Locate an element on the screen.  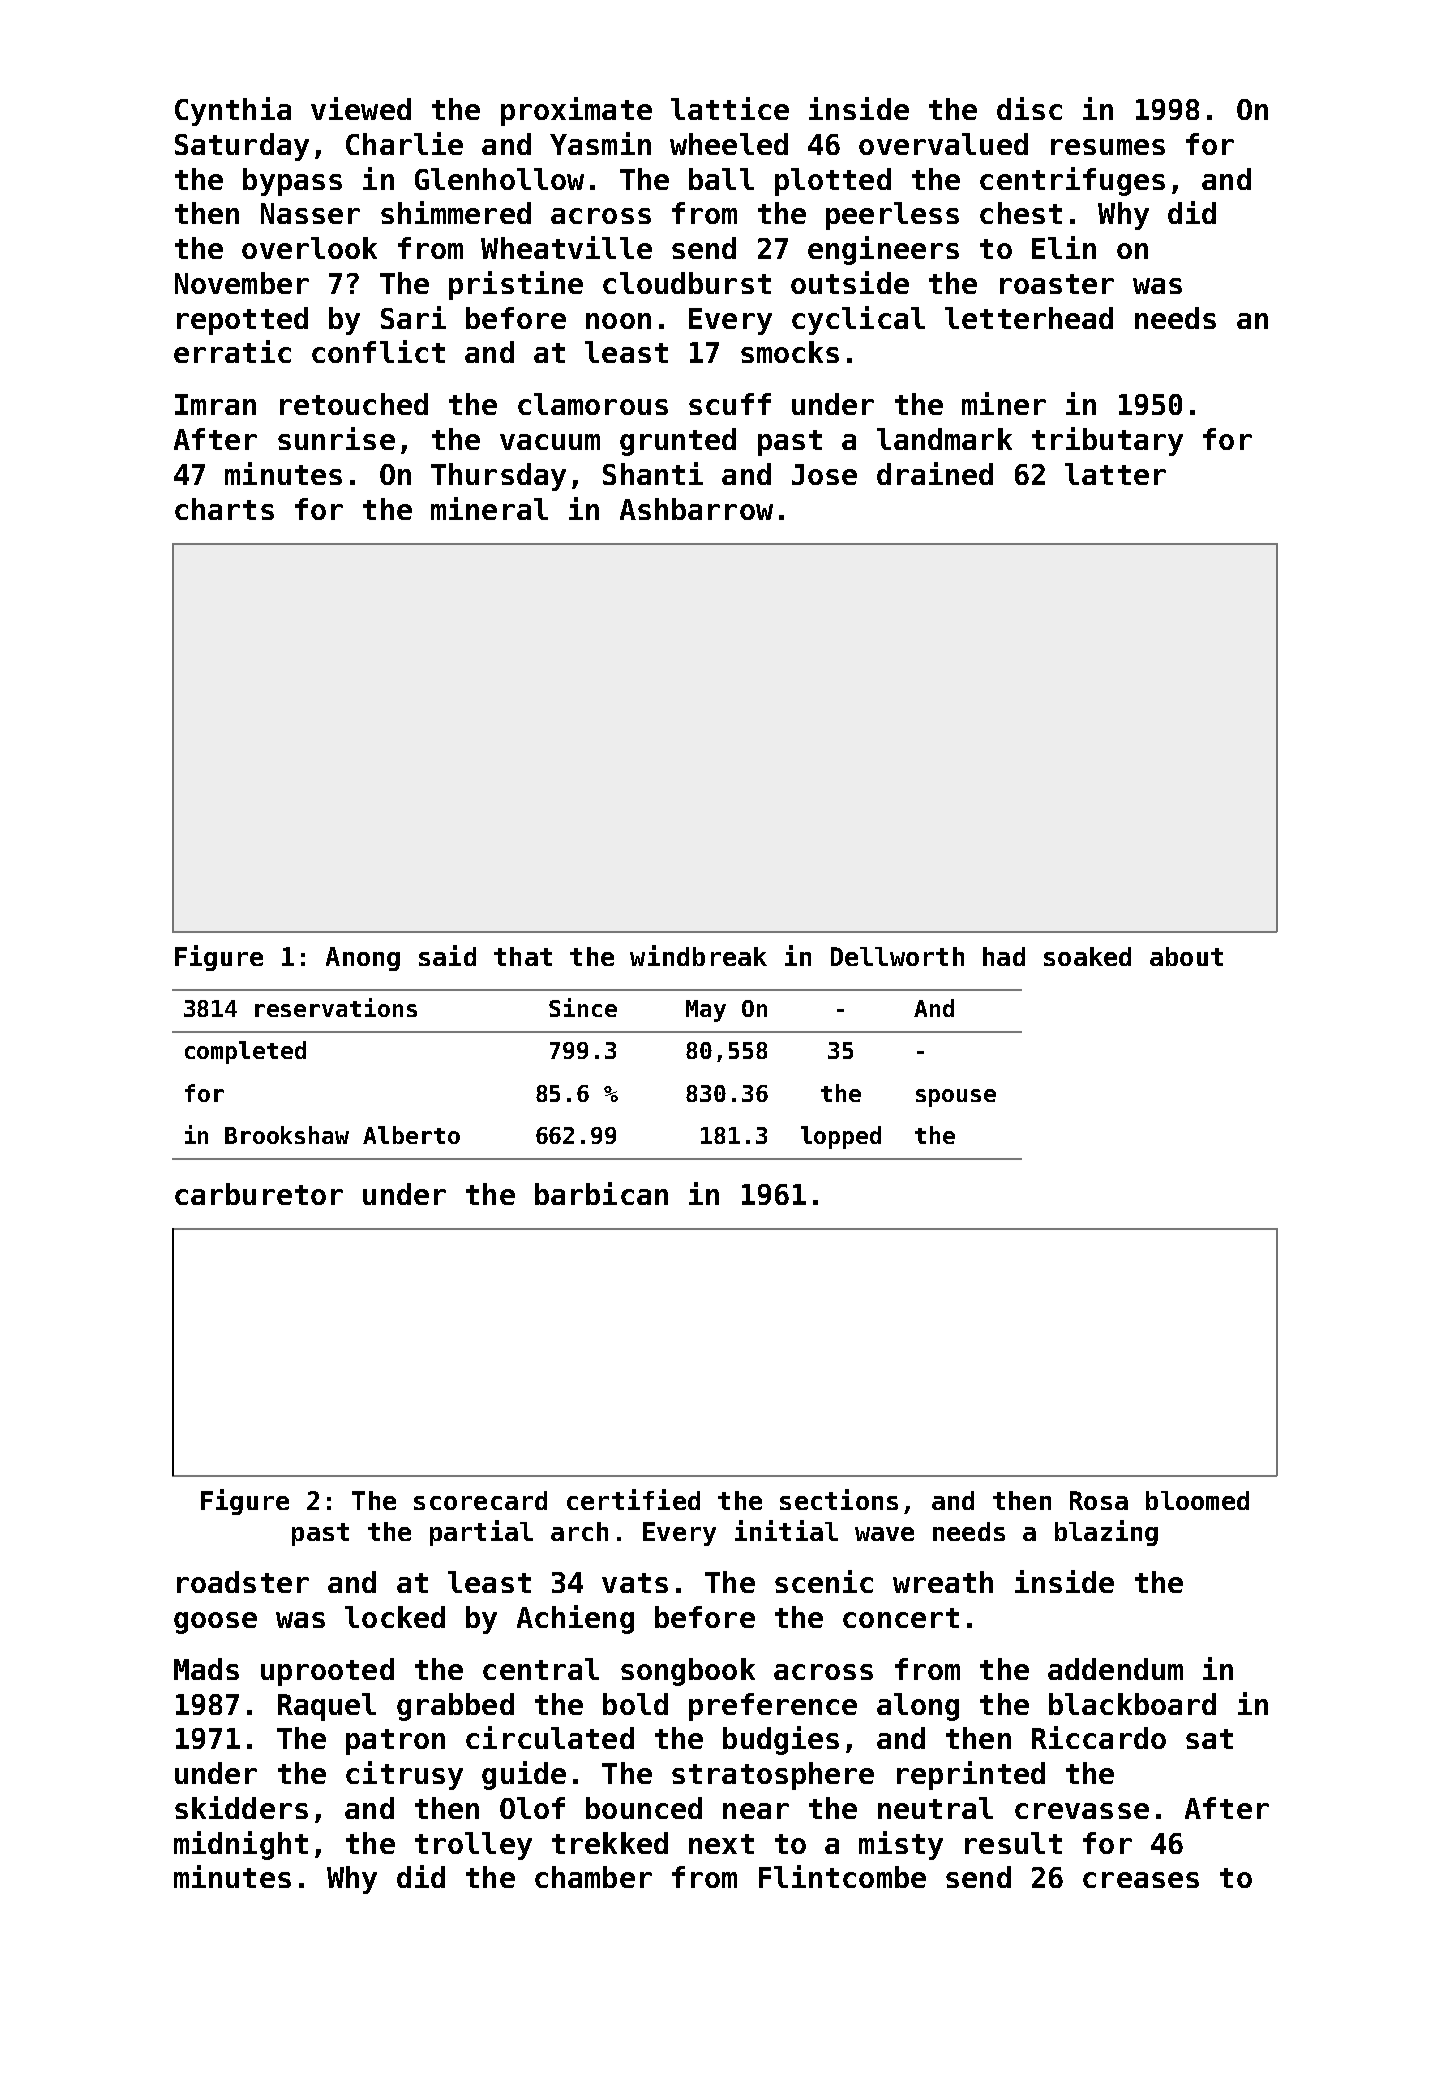
Dellworth is located at coordinates (897, 956).
